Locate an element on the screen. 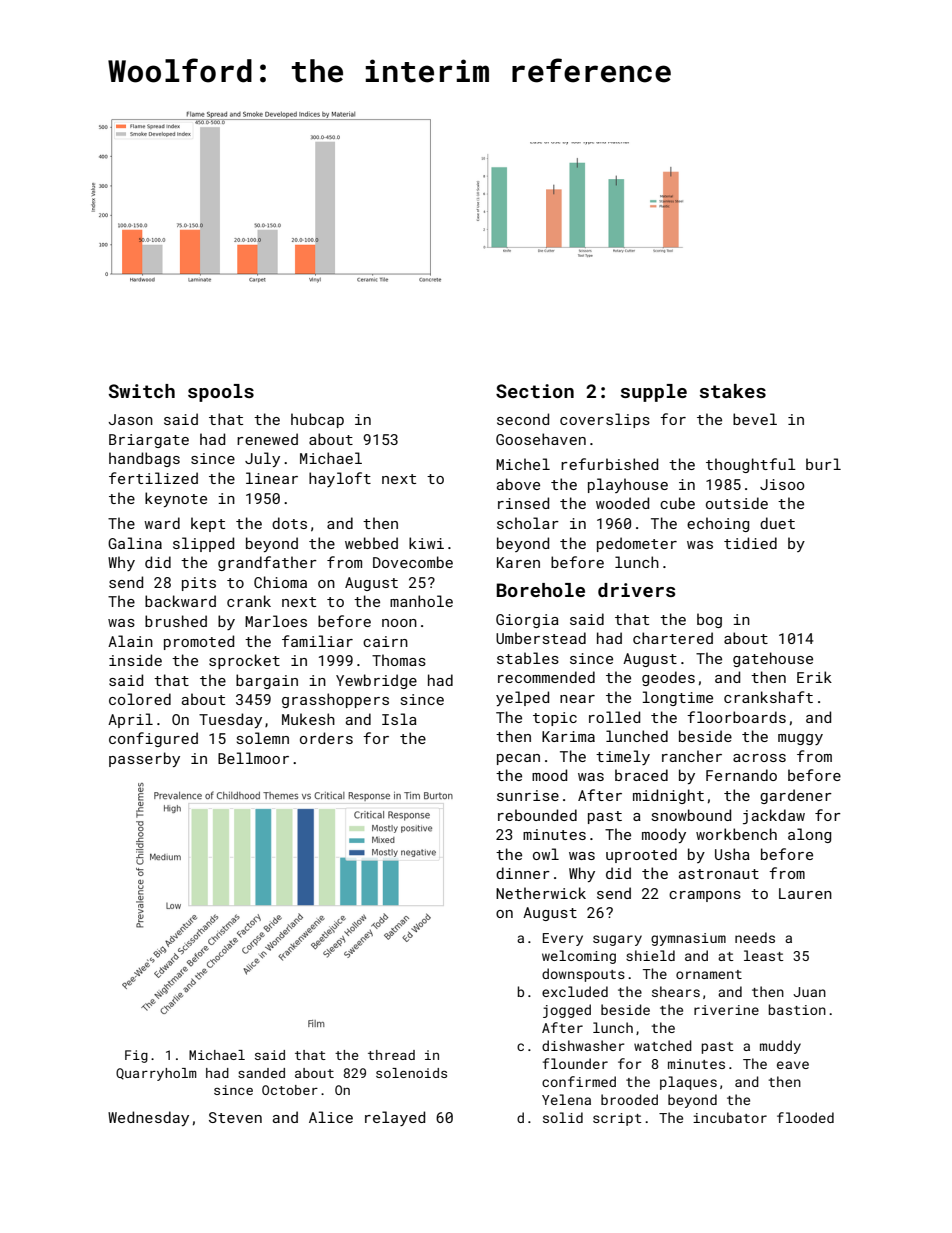 This screenshot has width=952, height=1233. dinner is located at coordinates (523, 873).
